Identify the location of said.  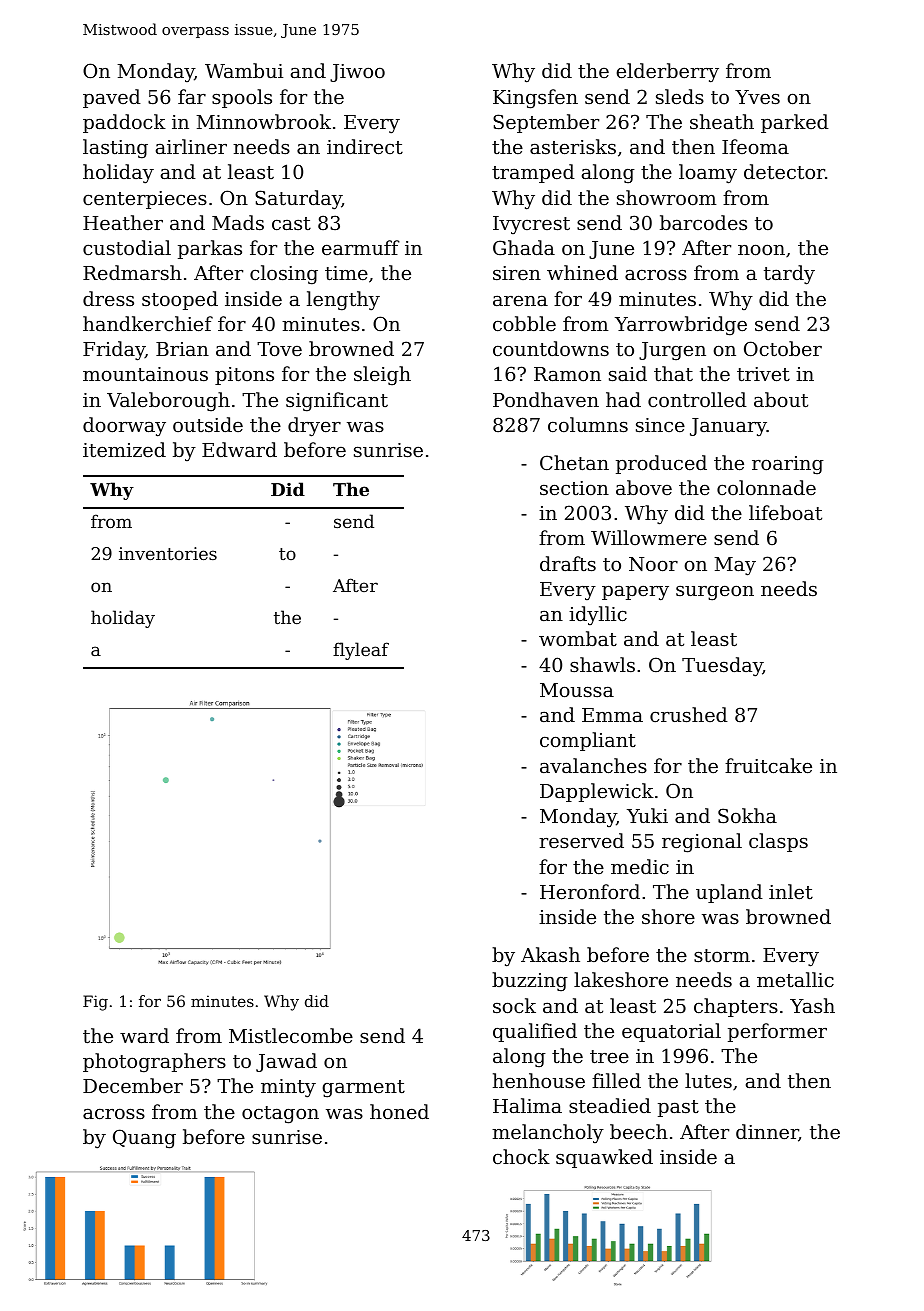
(628, 373).
